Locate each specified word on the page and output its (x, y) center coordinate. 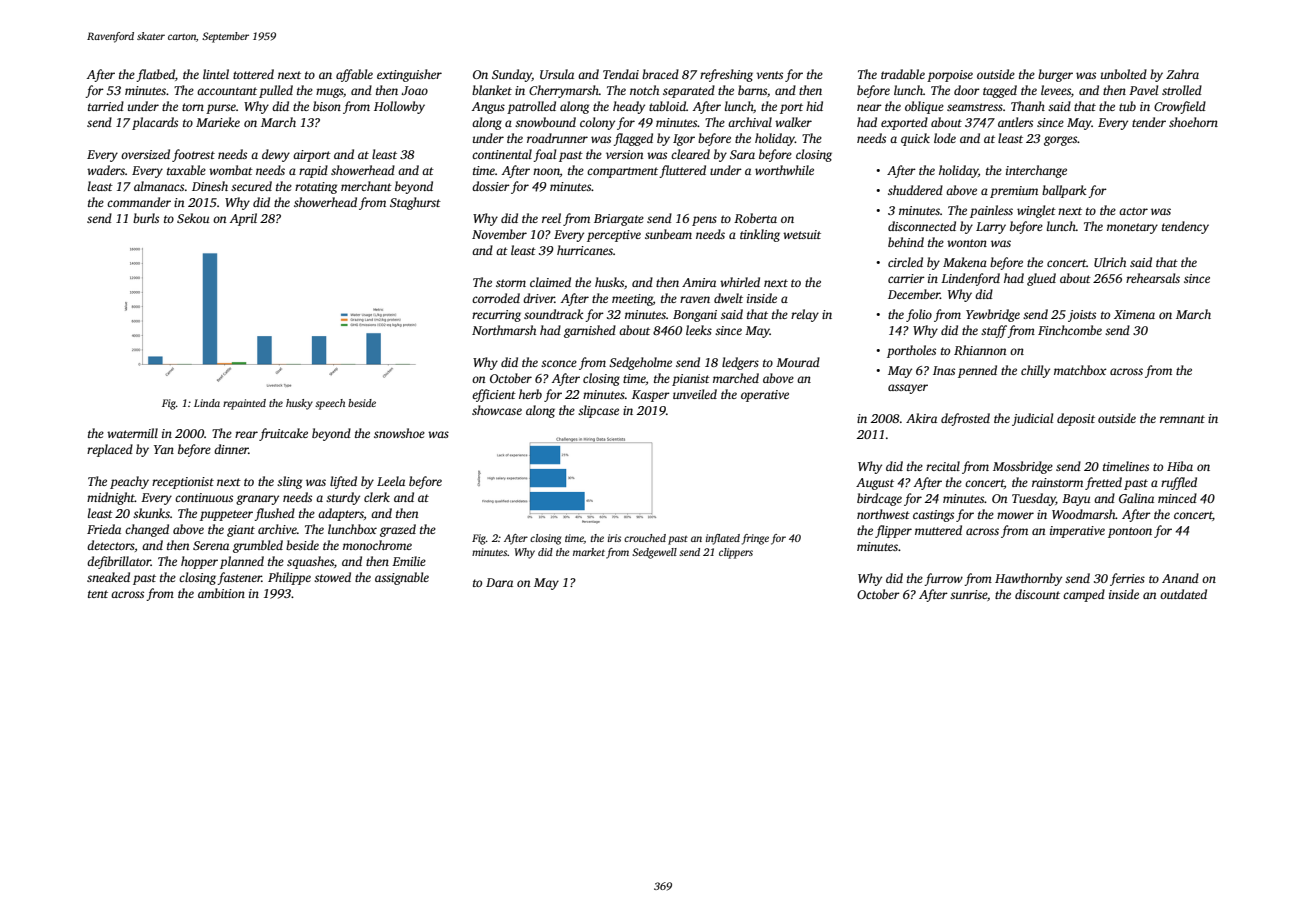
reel (551, 218)
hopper (199, 562)
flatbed (155, 75)
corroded (496, 298)
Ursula (557, 74)
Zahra (1182, 74)
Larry (991, 228)
